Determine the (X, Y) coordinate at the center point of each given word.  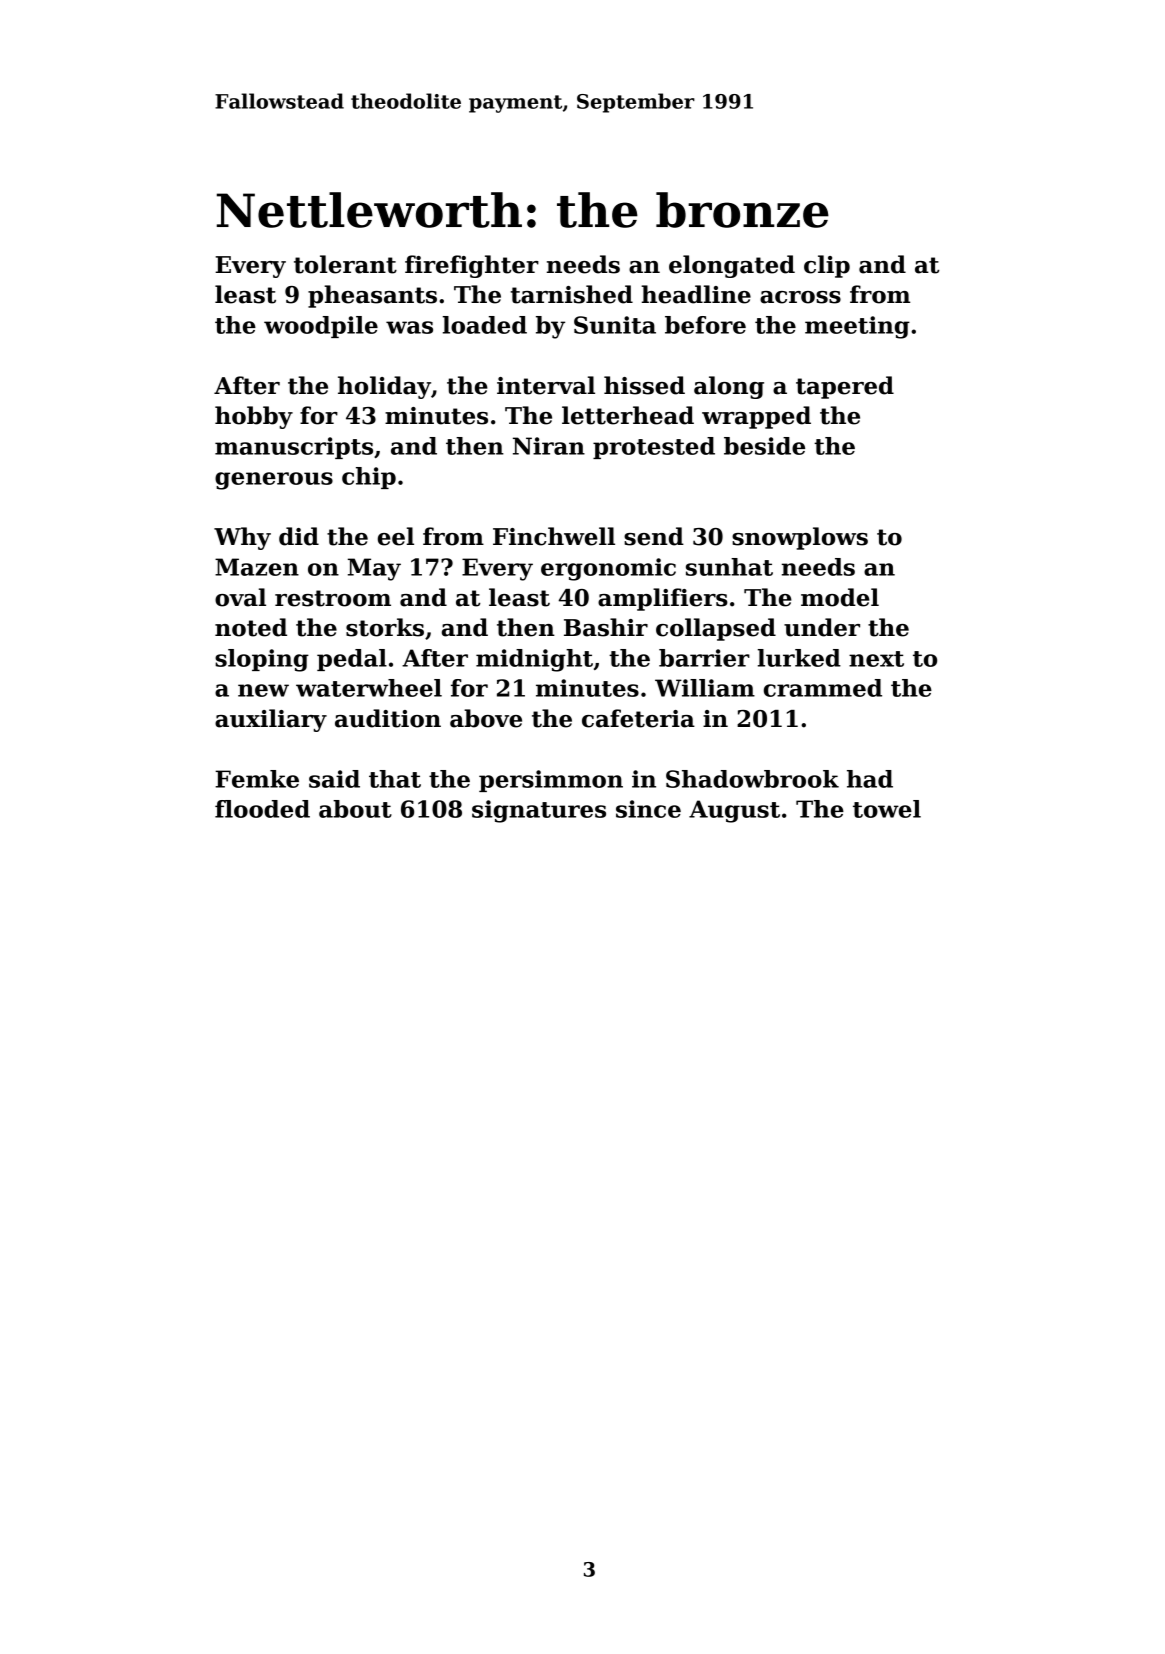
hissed (644, 385)
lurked (799, 658)
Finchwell (554, 536)
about (355, 809)
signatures (539, 811)
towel (887, 809)
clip (827, 266)
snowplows (800, 538)
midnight (534, 660)
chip (369, 478)
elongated (732, 266)
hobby (254, 417)
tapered (845, 387)
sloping (262, 660)
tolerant (345, 264)
